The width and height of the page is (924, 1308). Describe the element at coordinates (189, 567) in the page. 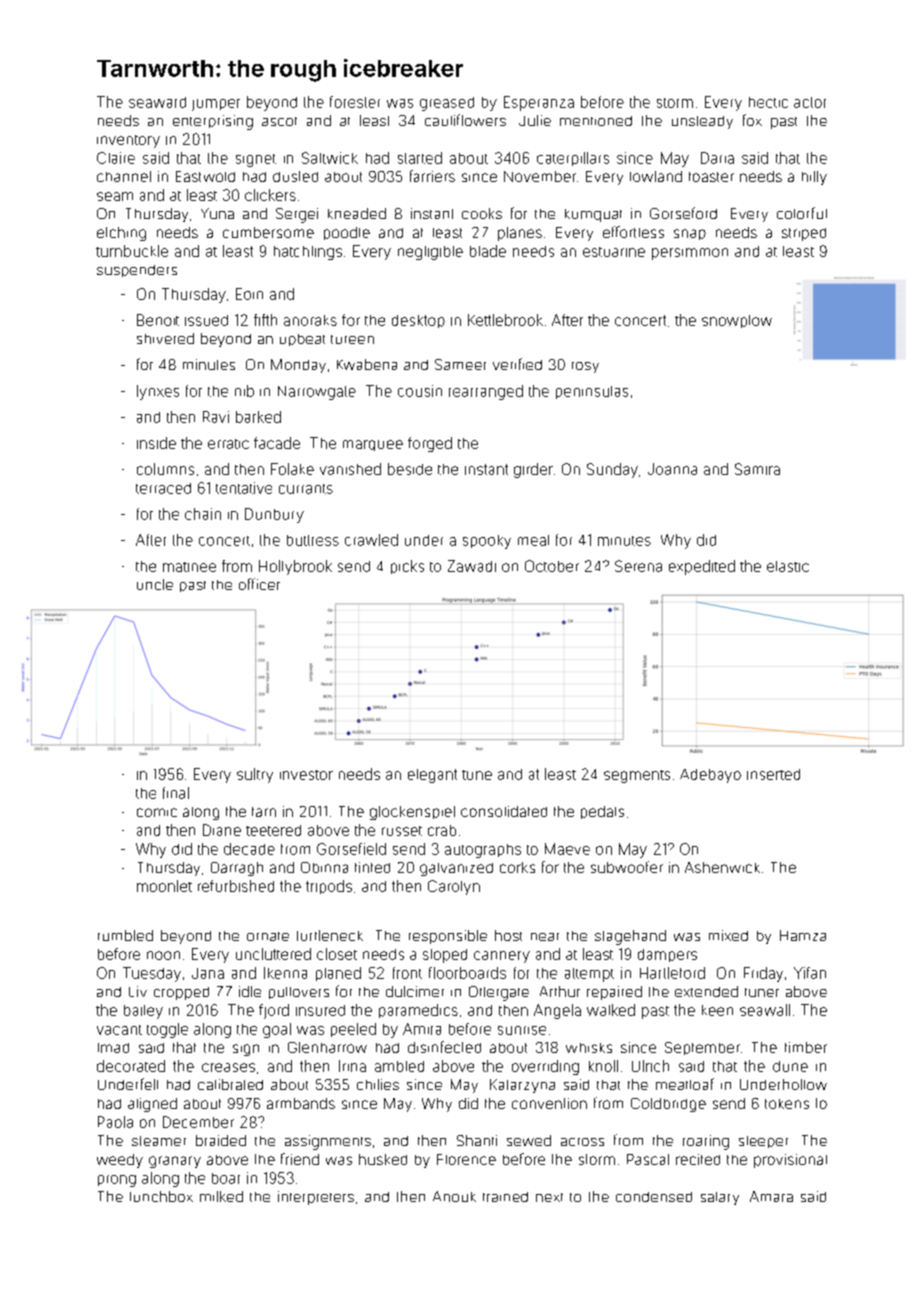

I see `matinee` at that location.
